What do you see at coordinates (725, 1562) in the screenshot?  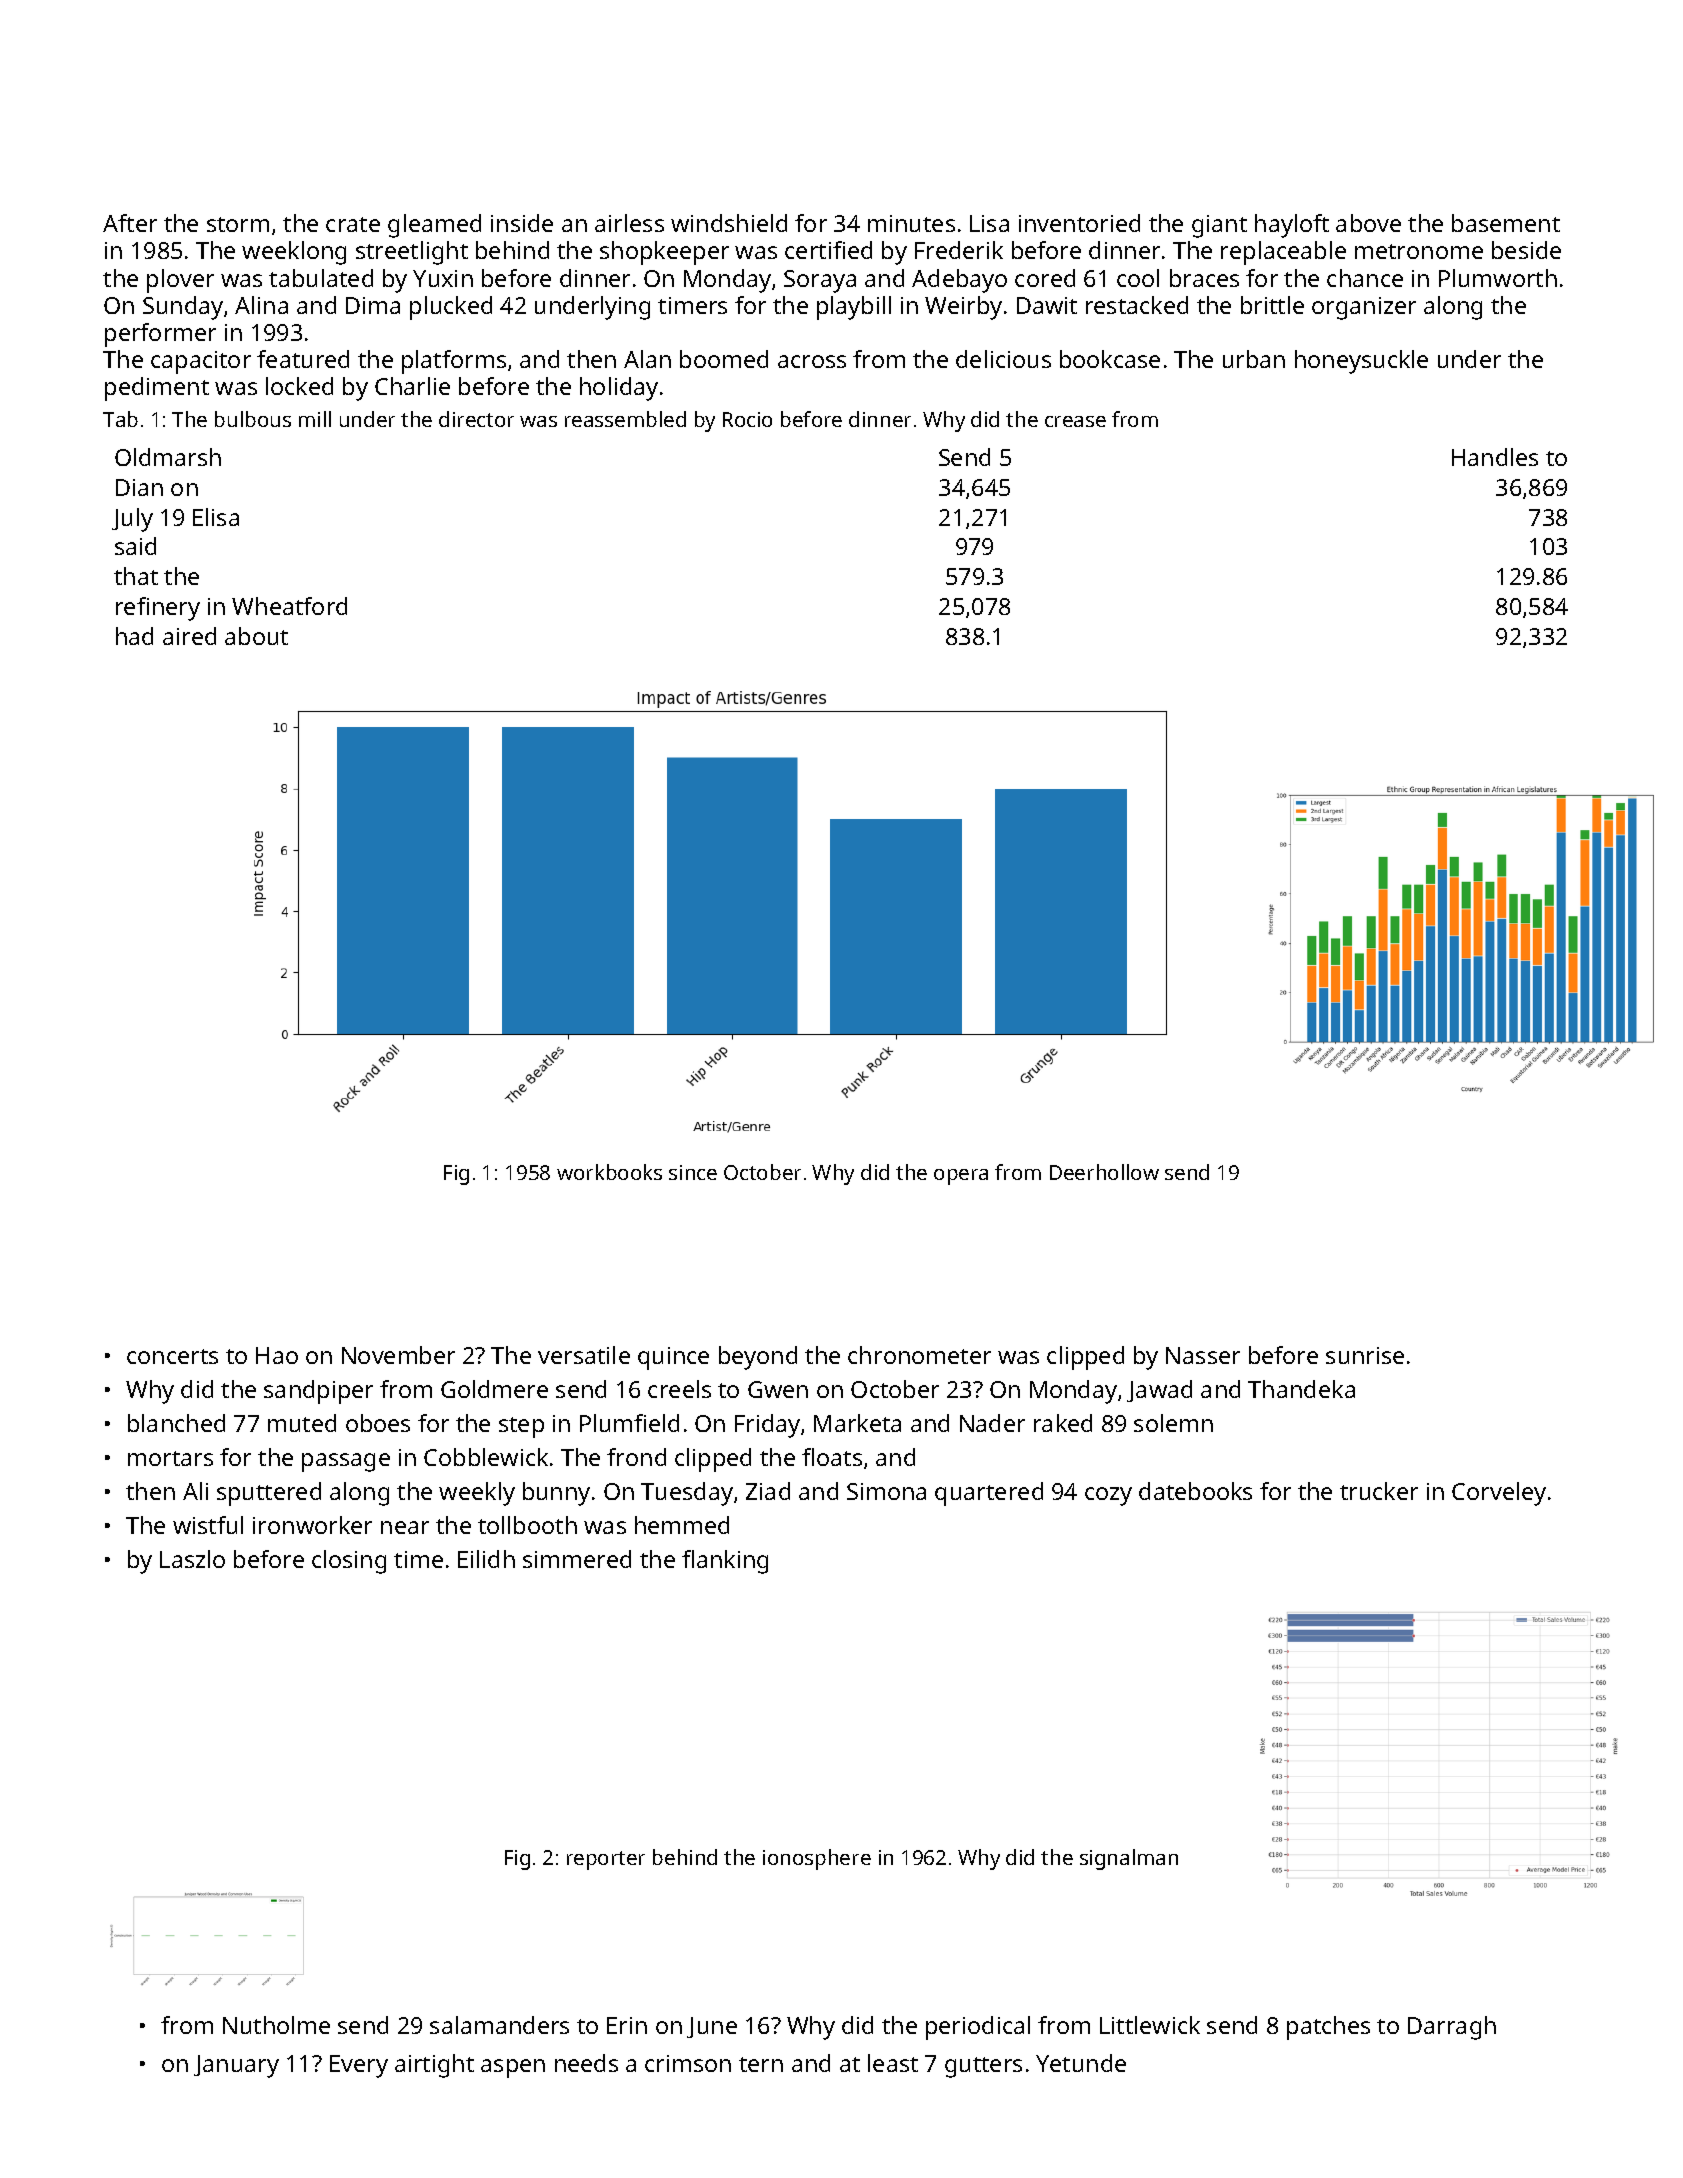 I see `flanking` at bounding box center [725, 1562].
